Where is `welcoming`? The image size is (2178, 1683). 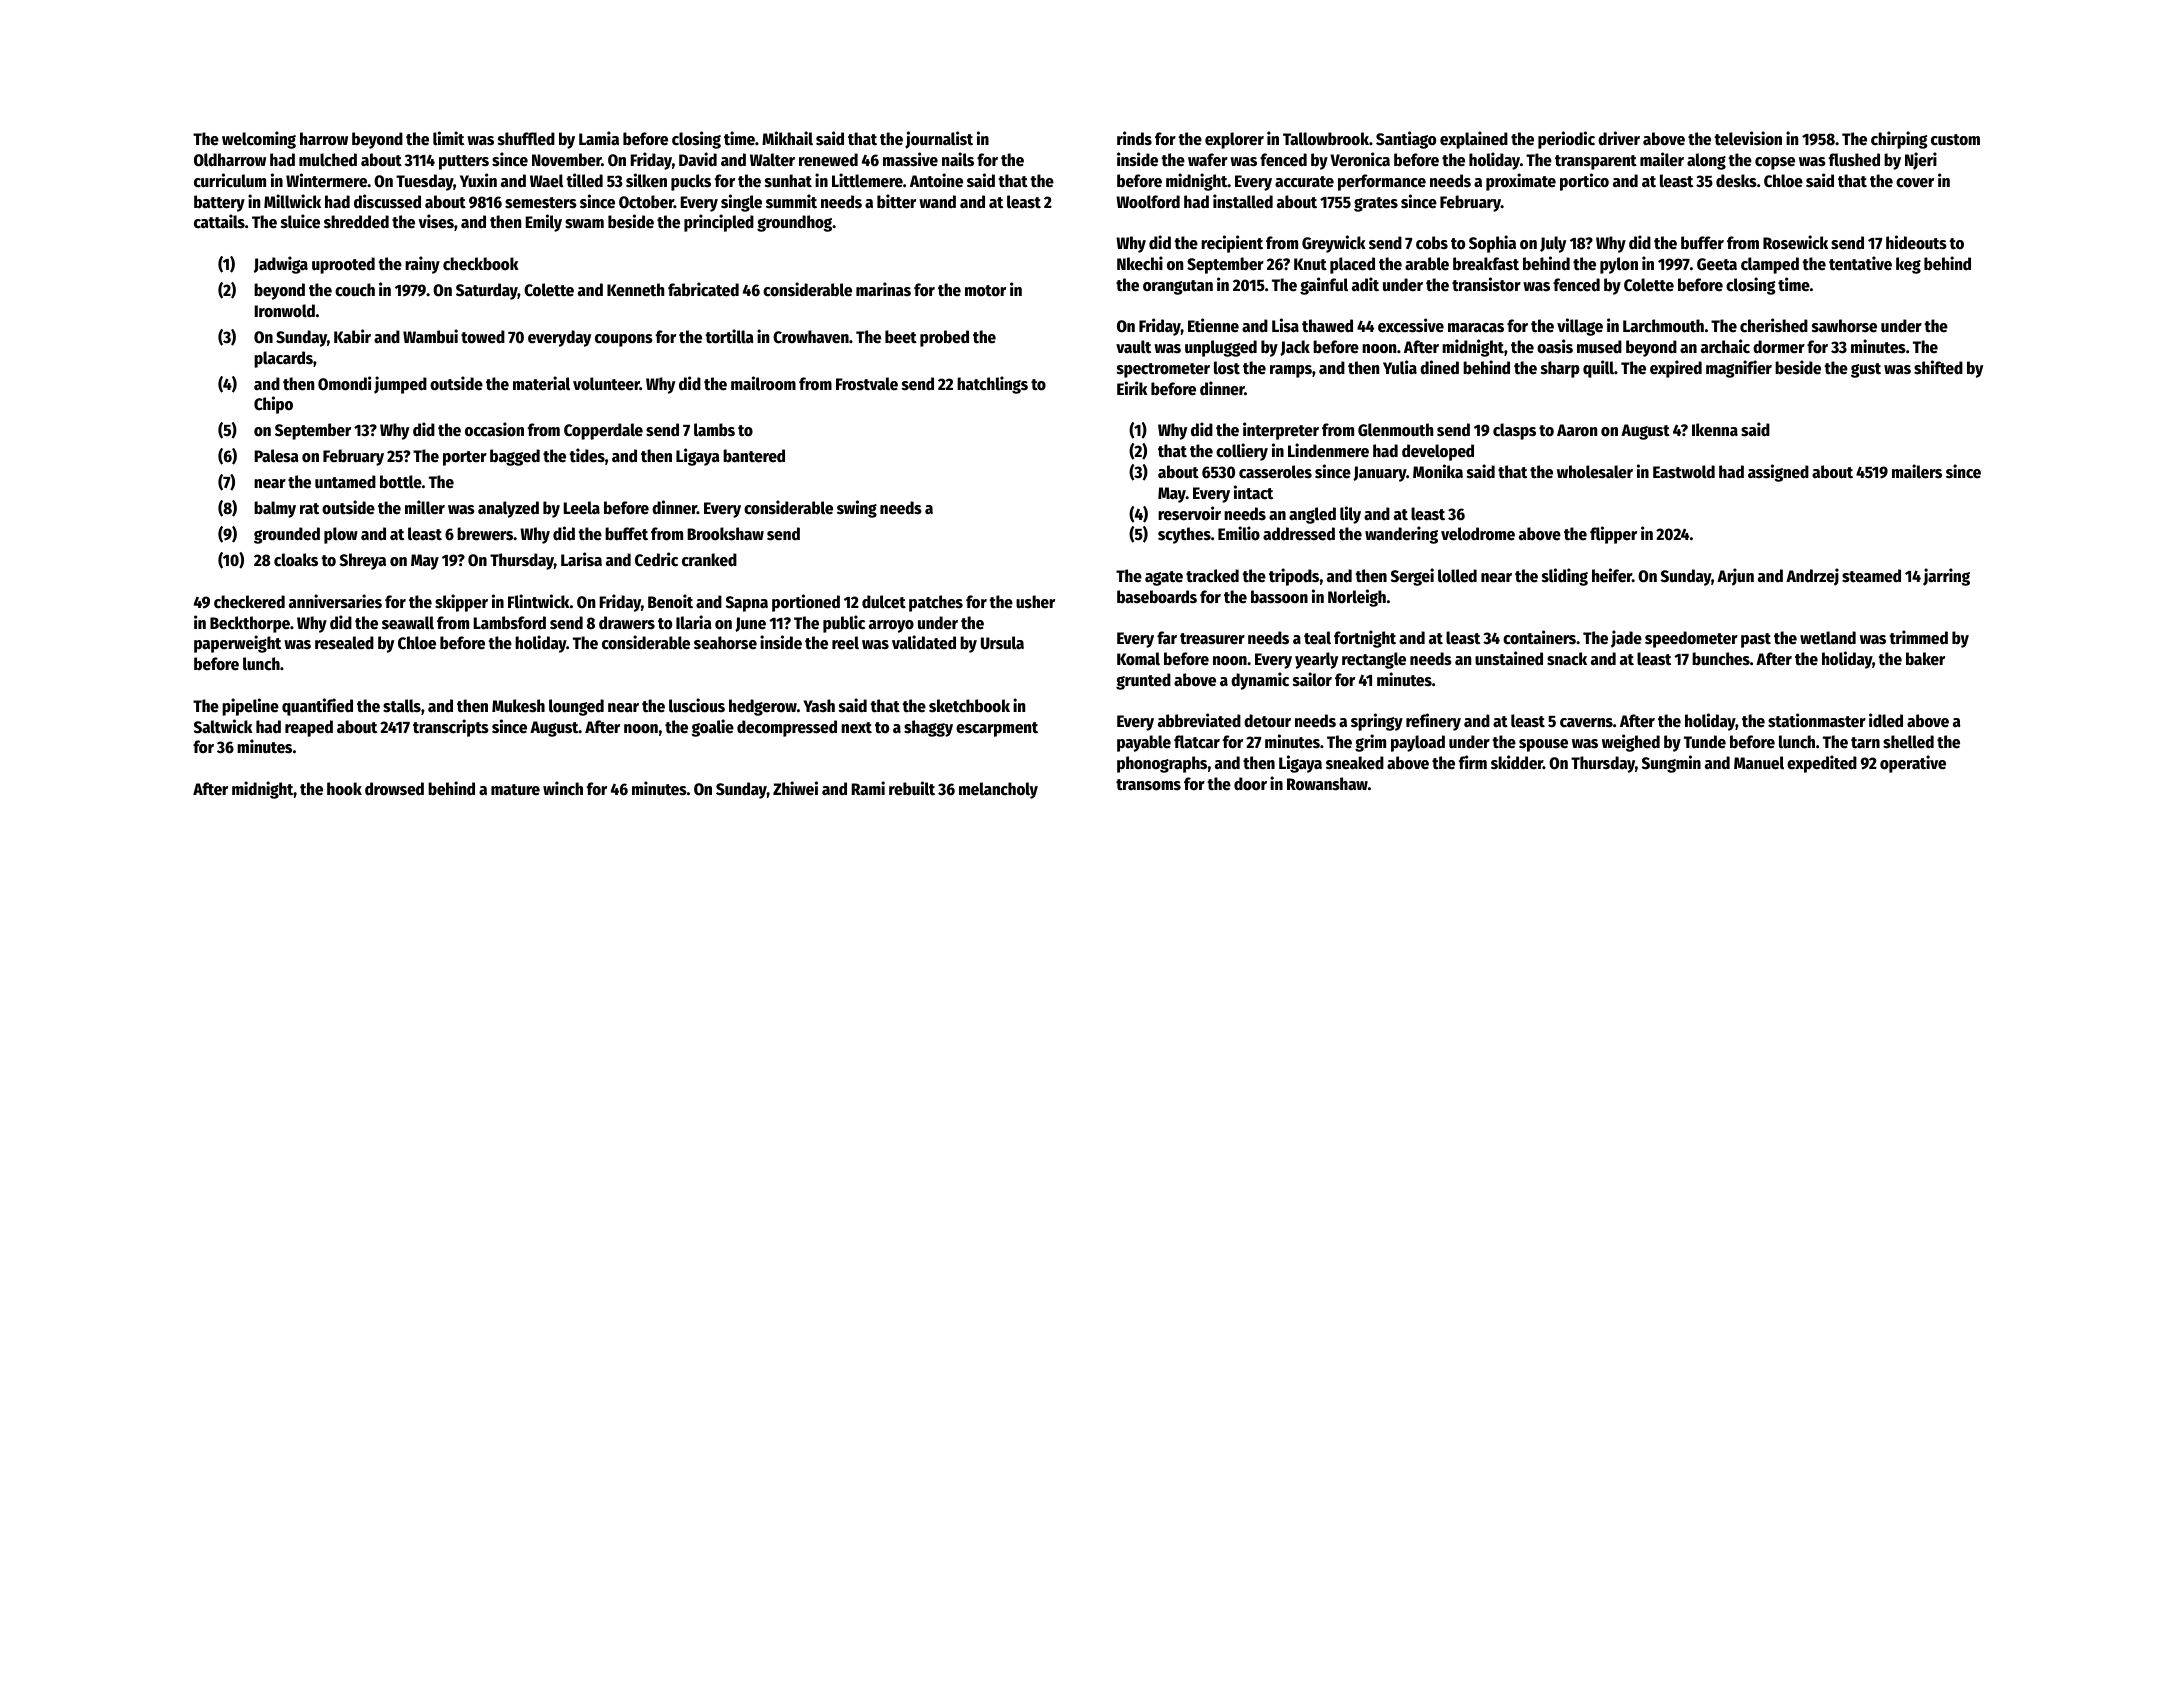 welcoming is located at coordinates (259, 140).
